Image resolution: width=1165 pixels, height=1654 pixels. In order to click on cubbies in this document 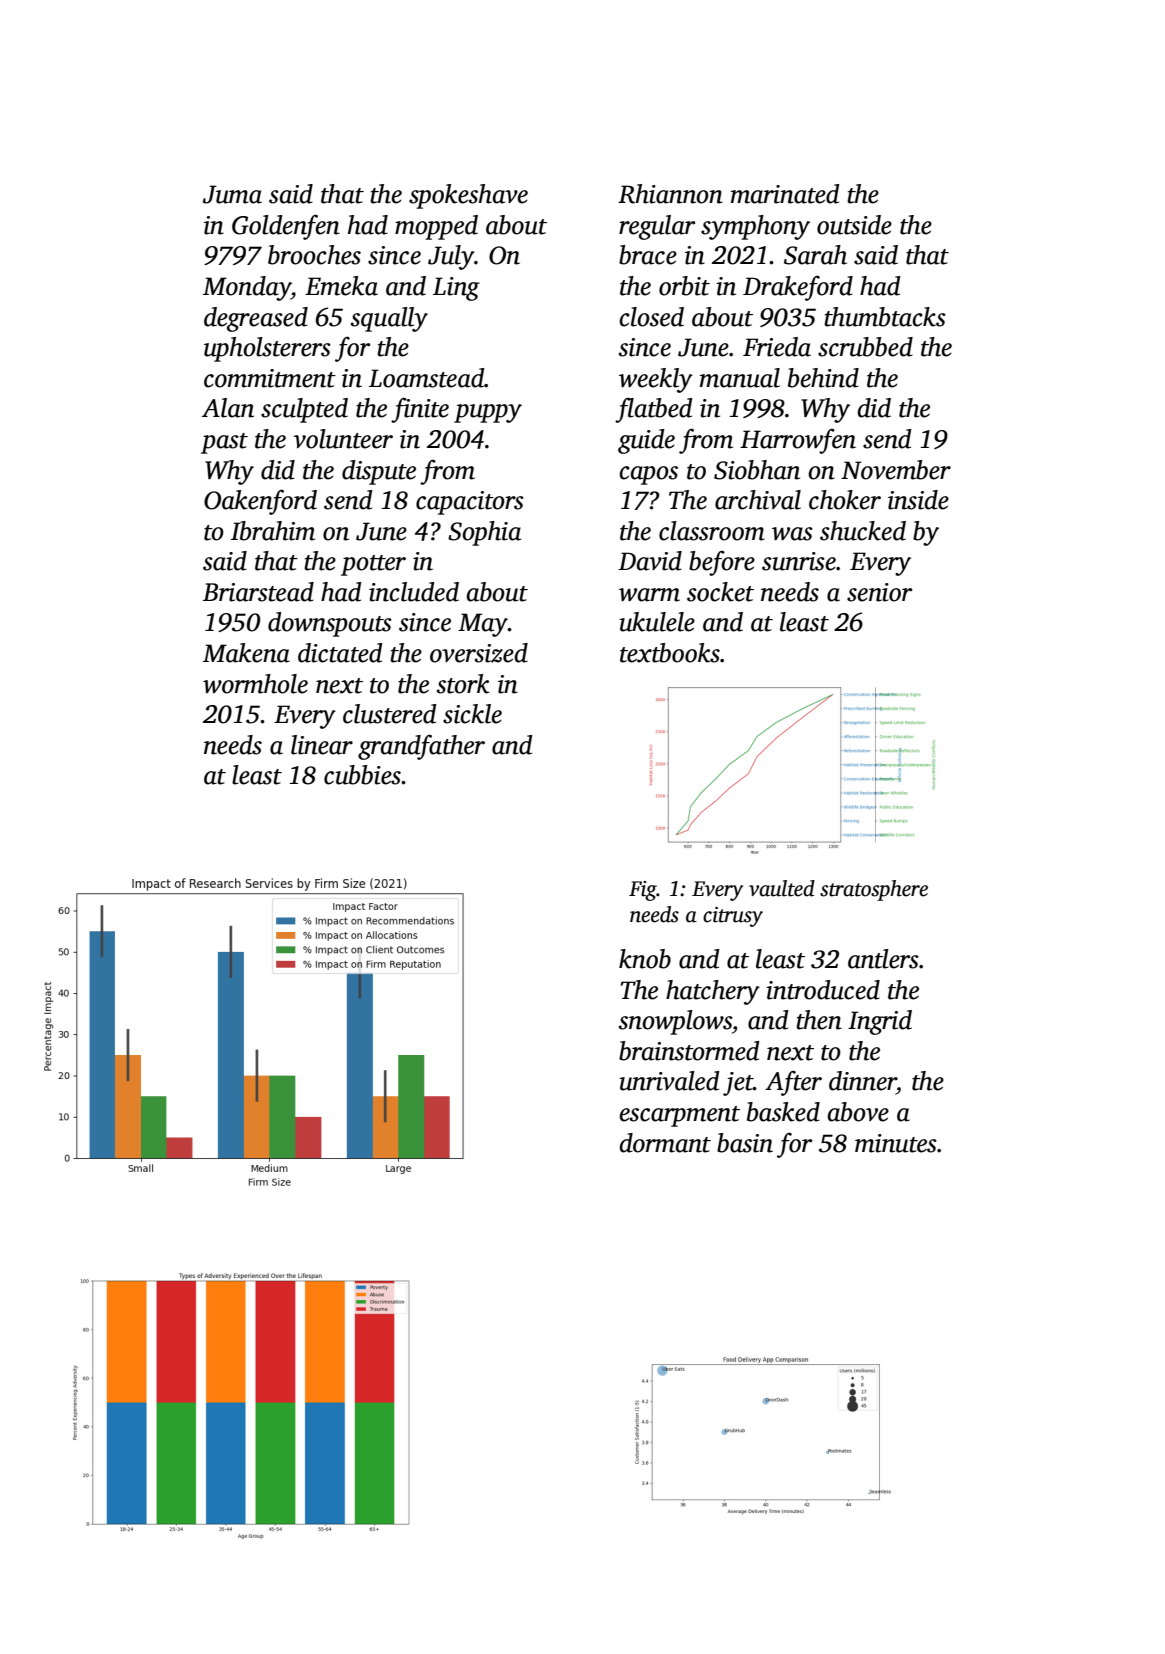, I will do `click(362, 775)`.
